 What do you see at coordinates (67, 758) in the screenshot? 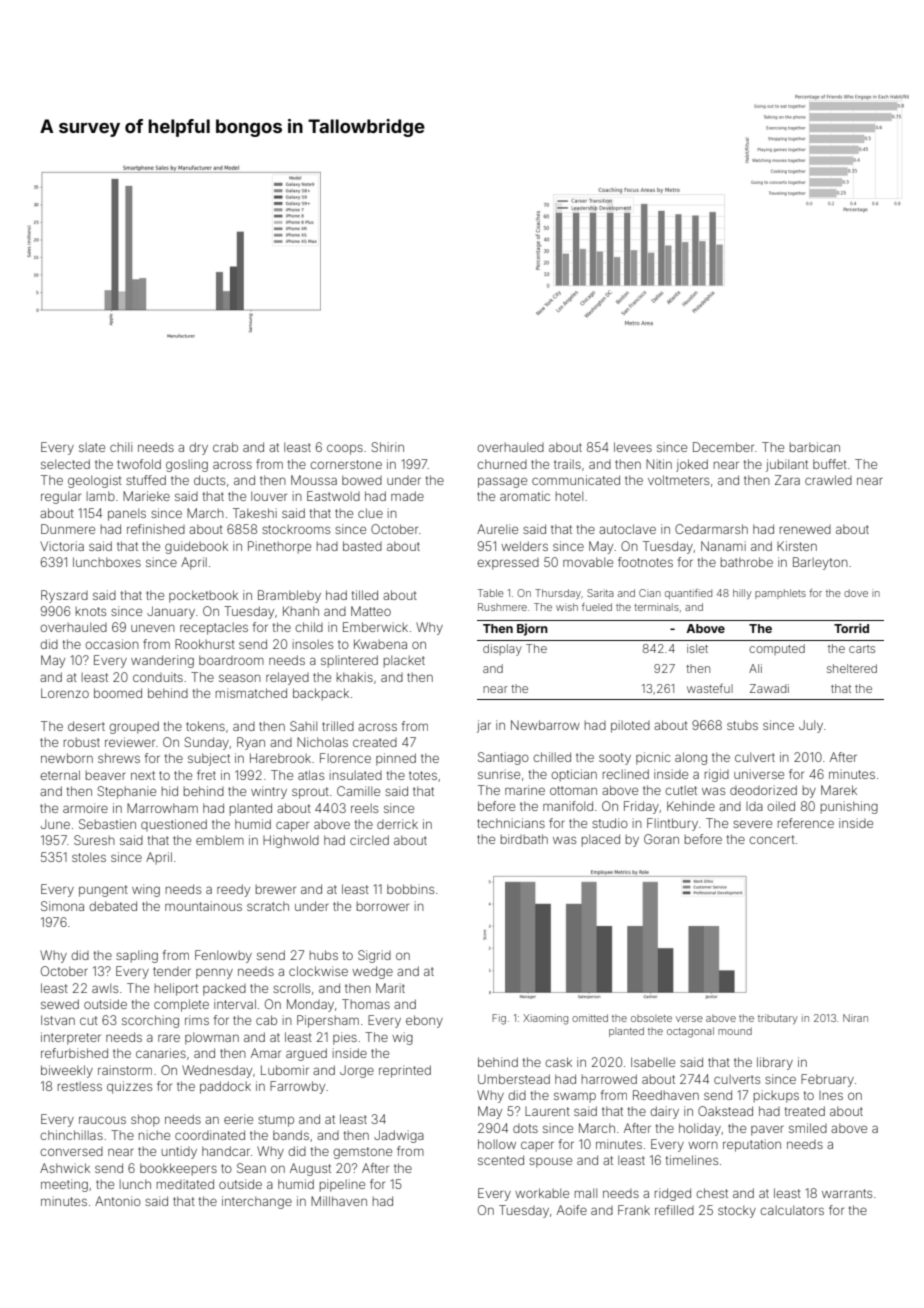
I see `newborn` at bounding box center [67, 758].
